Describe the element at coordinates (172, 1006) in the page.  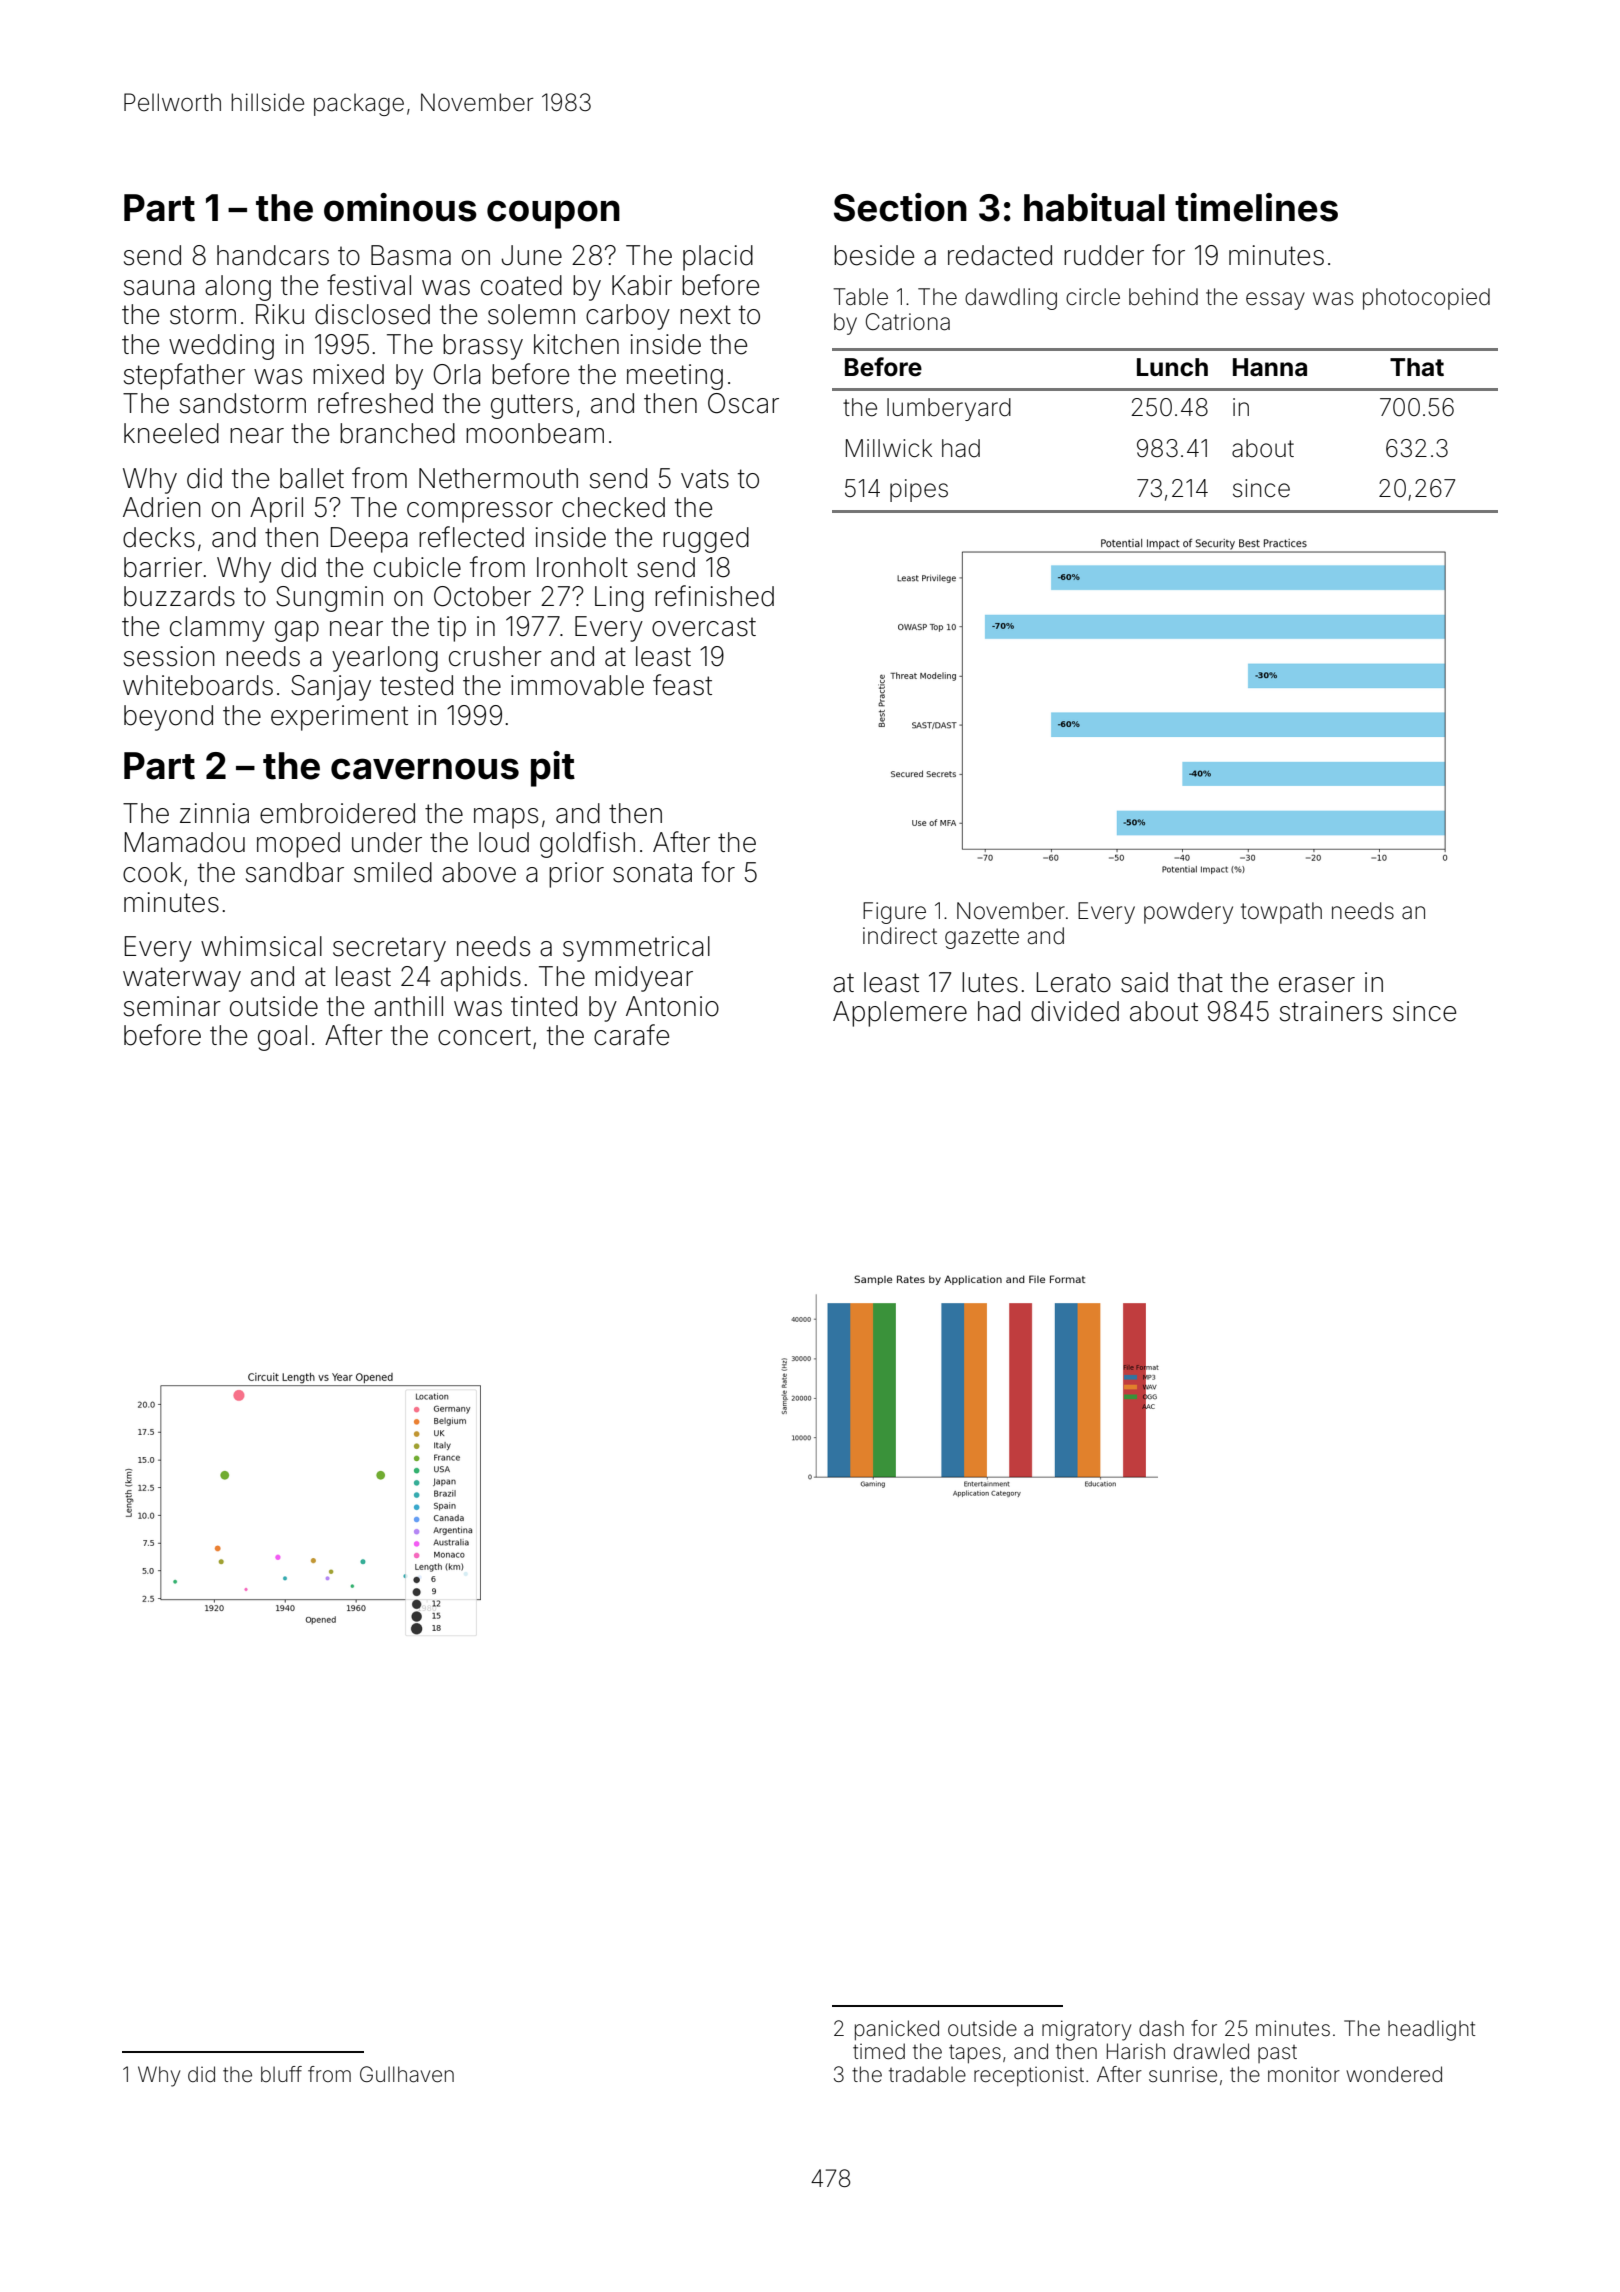
I see `seminar` at that location.
